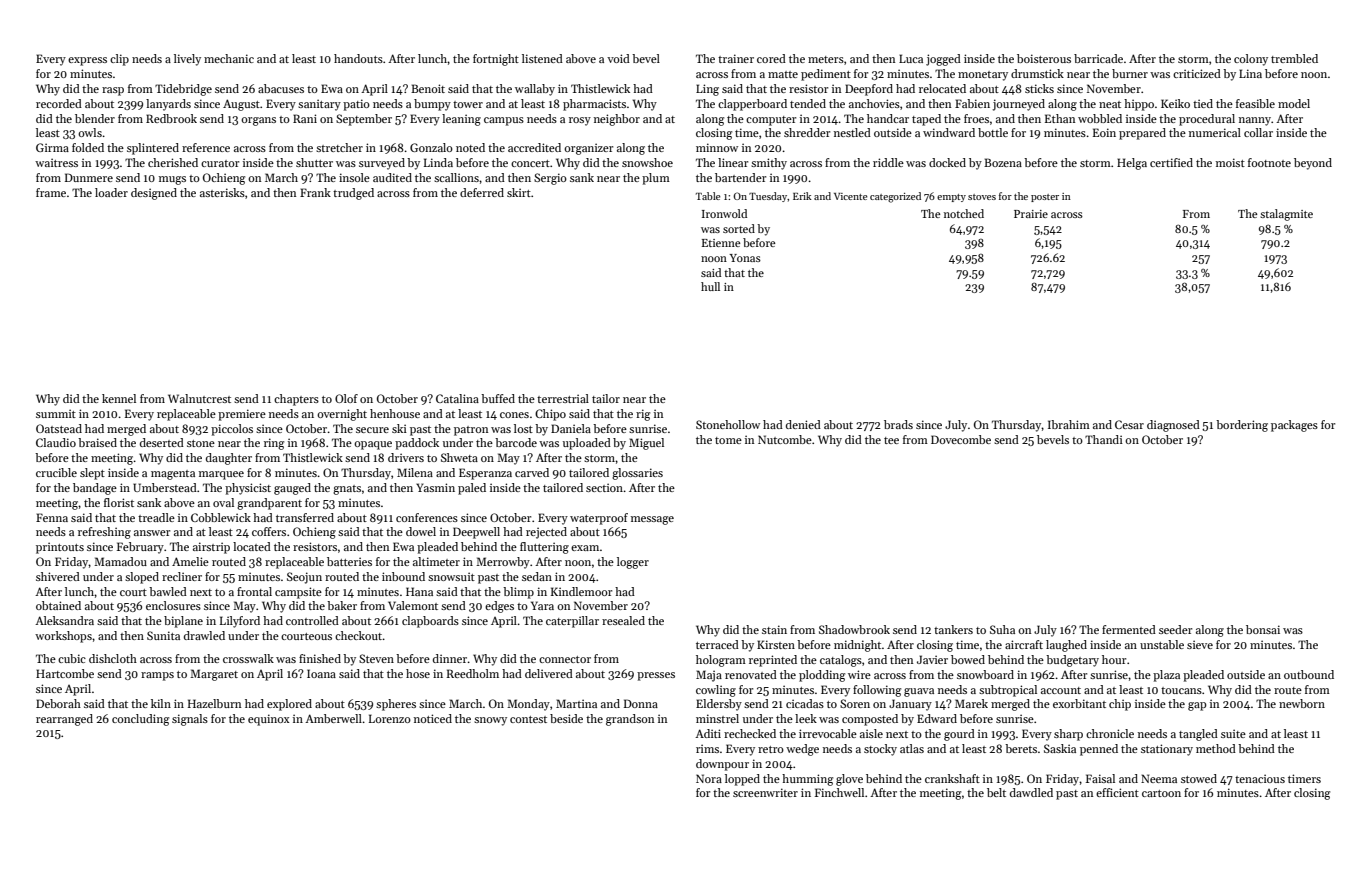 Image resolution: width=1372 pixels, height=887 pixels. I want to click on concluding, so click(140, 720).
